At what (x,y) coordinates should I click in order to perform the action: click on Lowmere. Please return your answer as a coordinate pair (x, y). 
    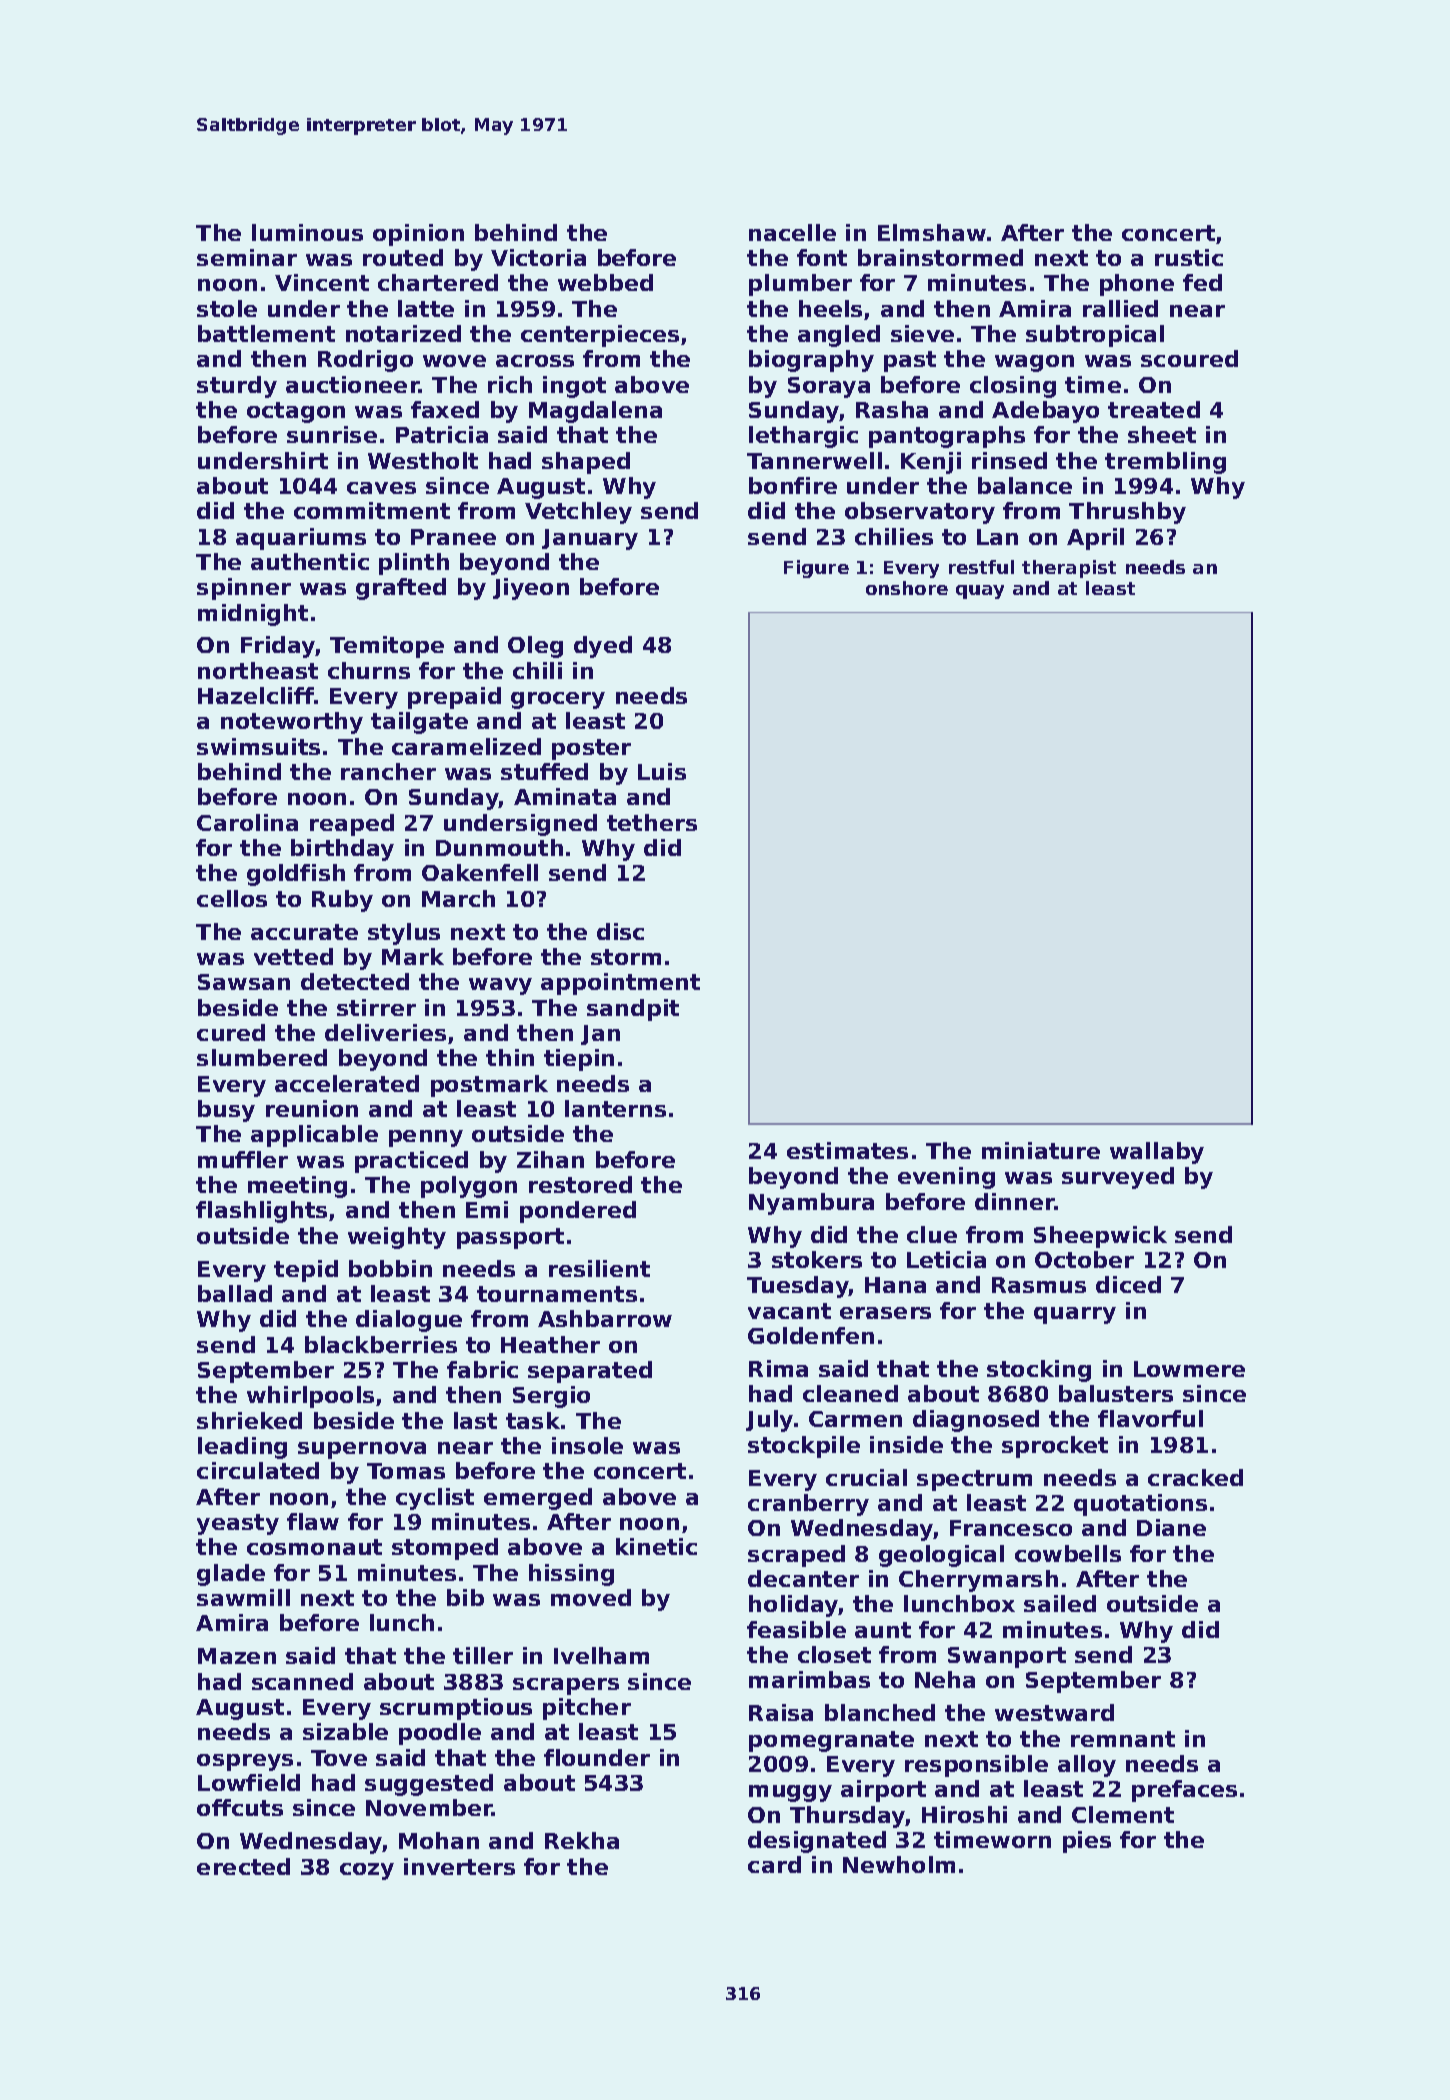
    Looking at the image, I should click on (1189, 1369).
